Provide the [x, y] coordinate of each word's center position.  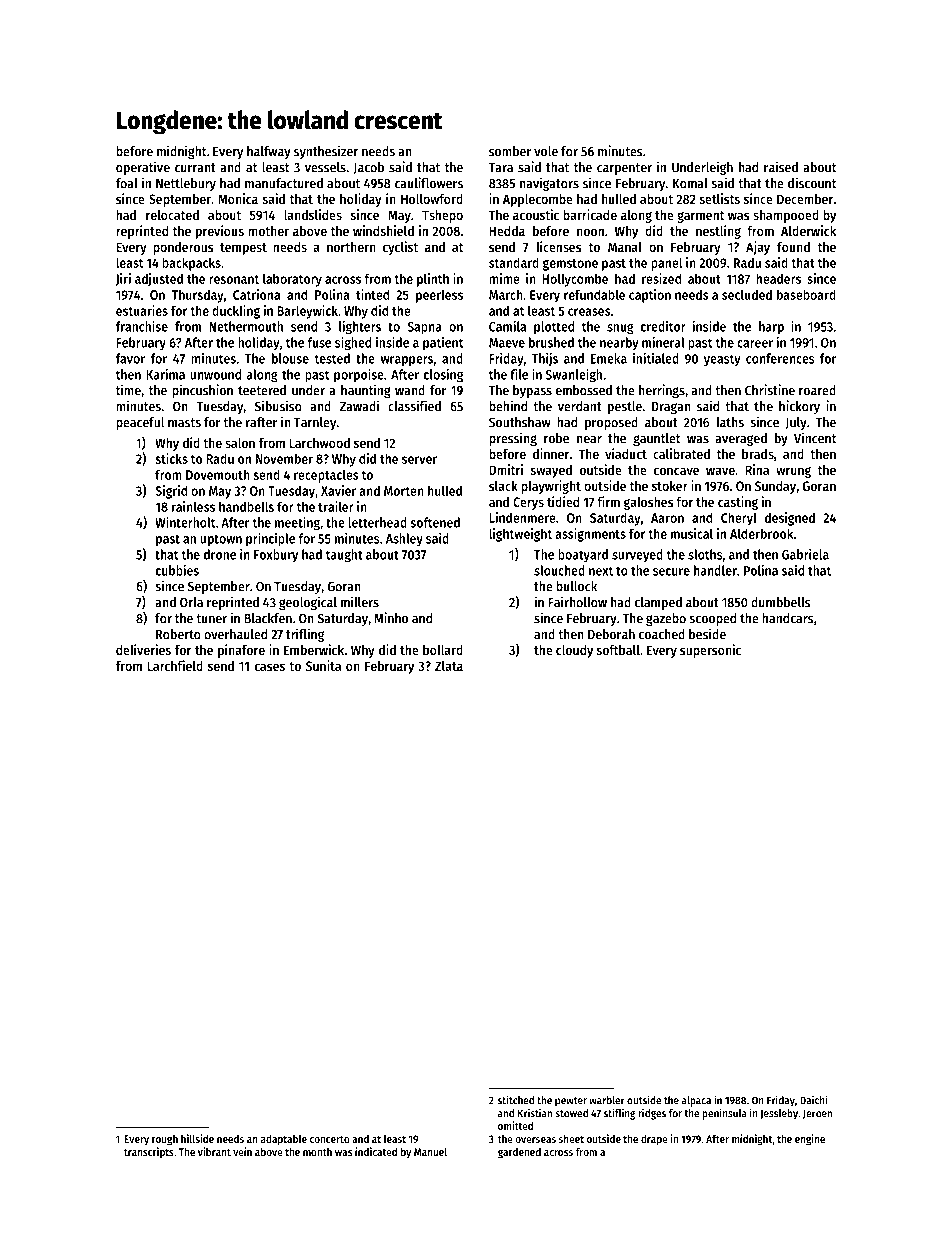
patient [443, 344]
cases [270, 667]
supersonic [710, 651]
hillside [197, 1138]
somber [510, 151]
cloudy [574, 651]
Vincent [815, 438]
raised [781, 167]
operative [143, 168]
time [128, 390]
